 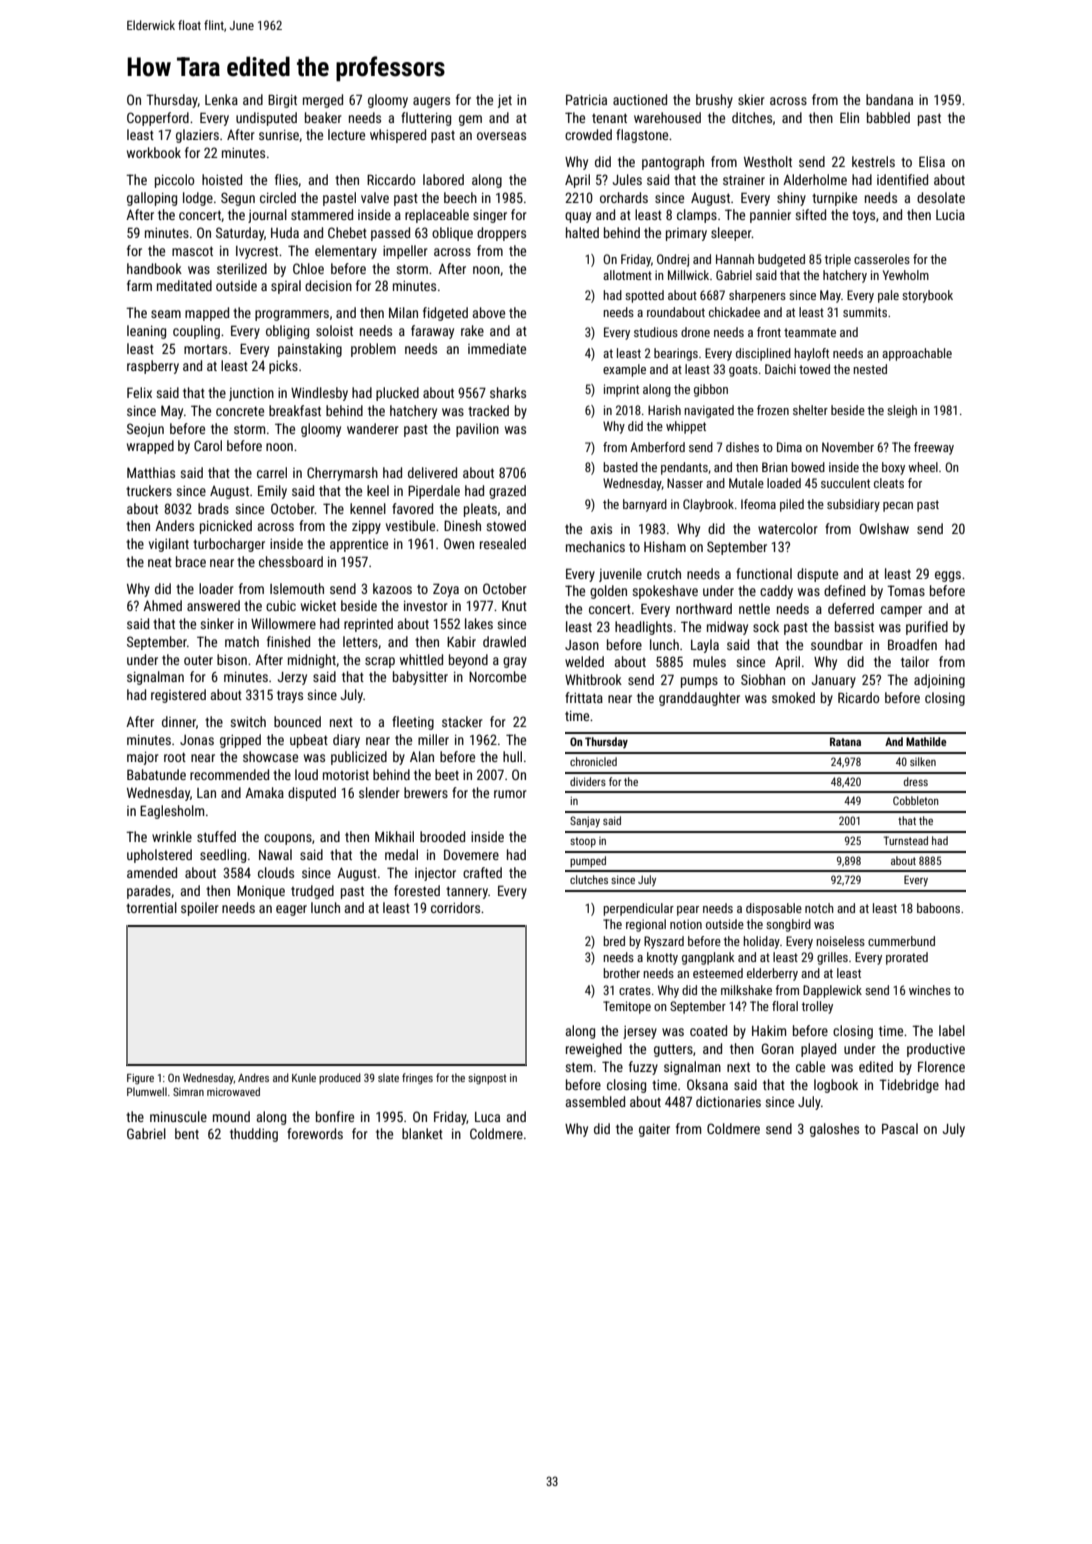 I want to click on defined, so click(x=844, y=590).
